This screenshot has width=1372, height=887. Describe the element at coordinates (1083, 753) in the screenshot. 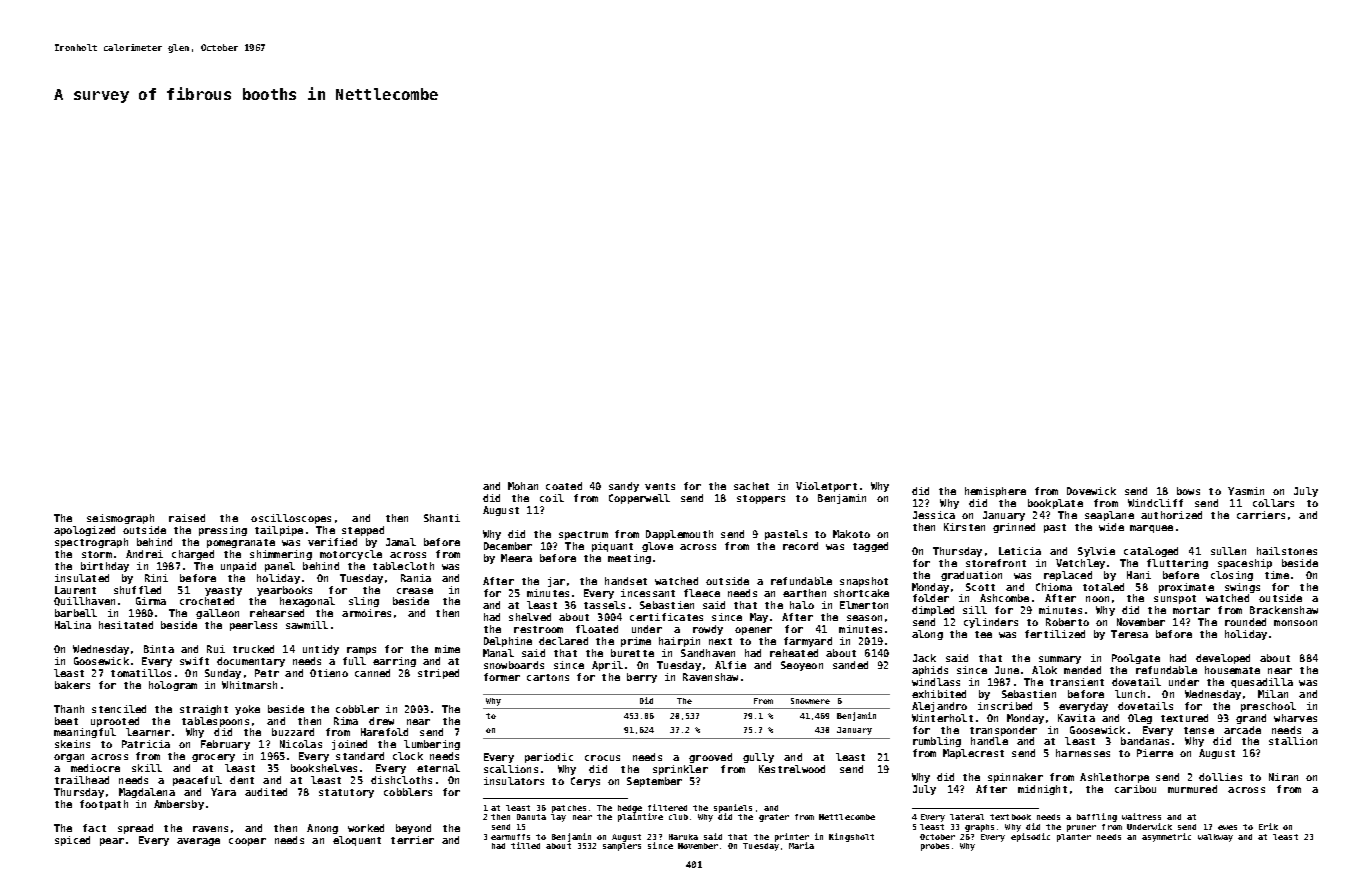

I see `harnesses` at that location.
